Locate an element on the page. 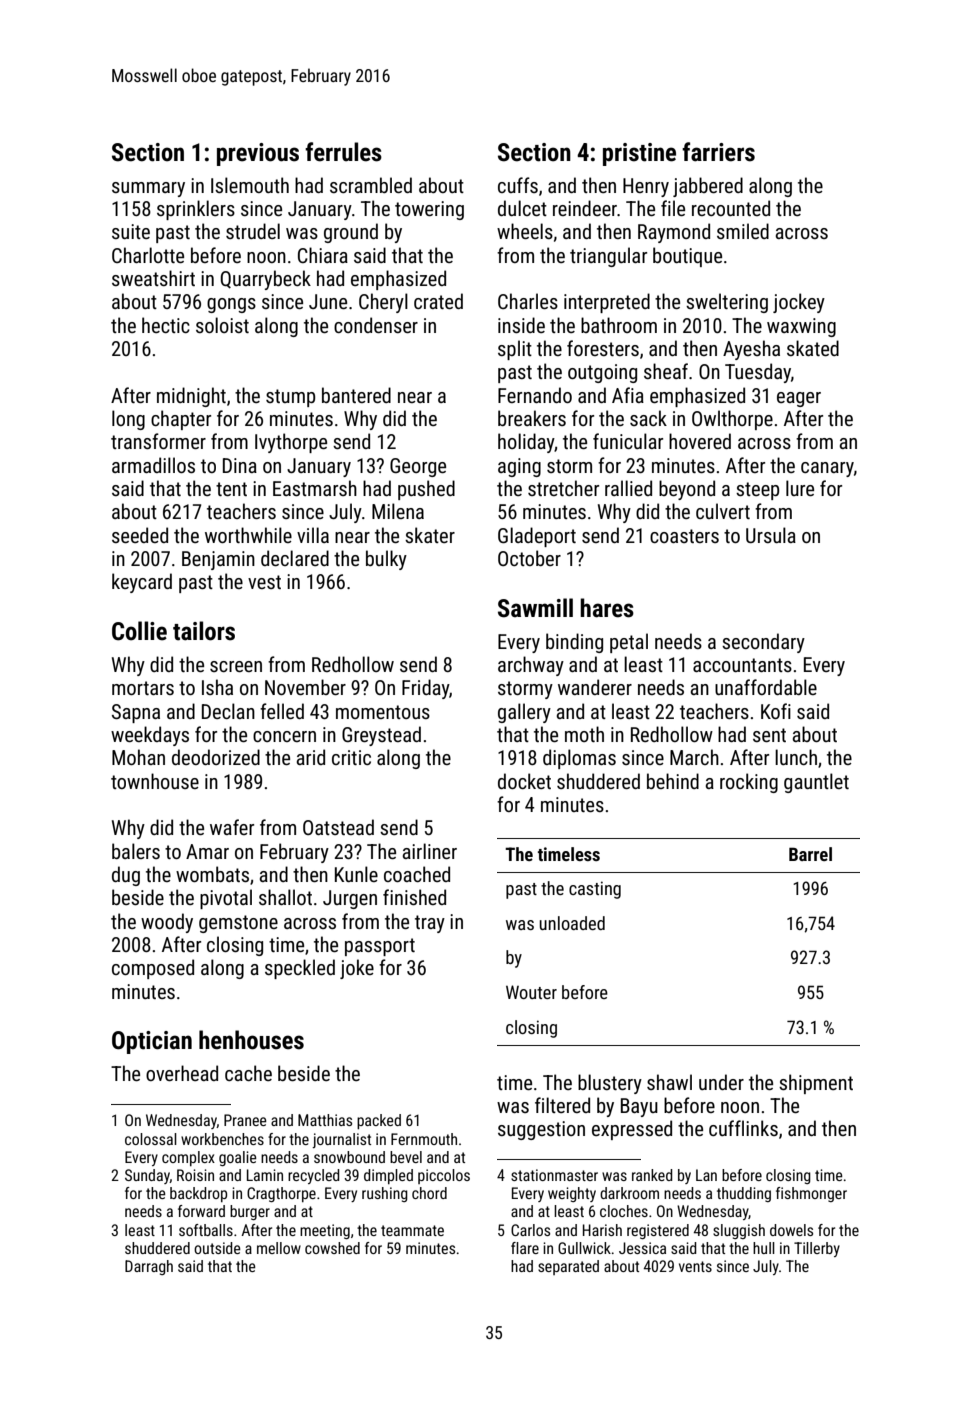 This page has width=971, height=1406. bathroom is located at coordinates (619, 325).
